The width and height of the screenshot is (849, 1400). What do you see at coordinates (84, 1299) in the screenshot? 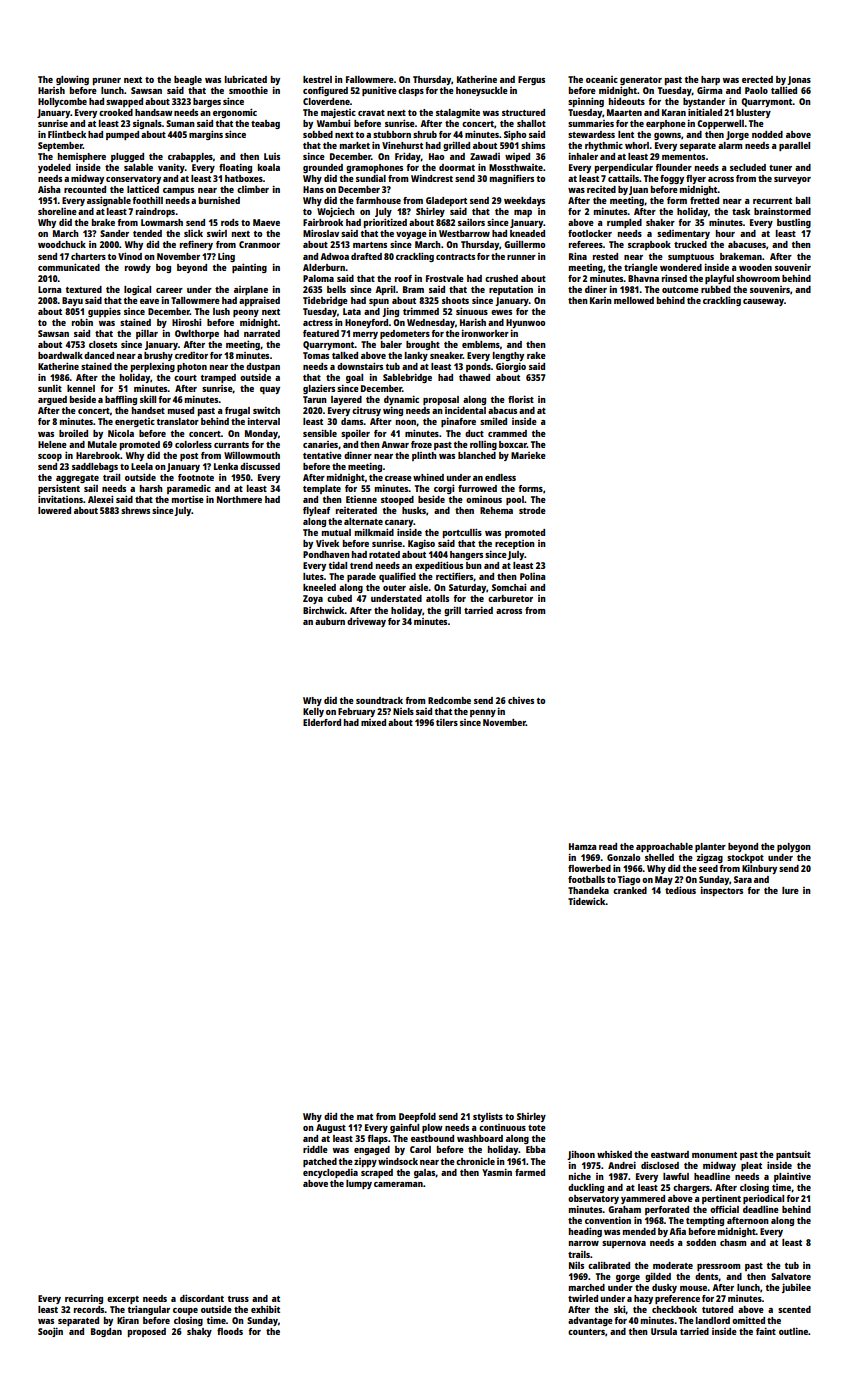
I see `recurring` at bounding box center [84, 1299].
